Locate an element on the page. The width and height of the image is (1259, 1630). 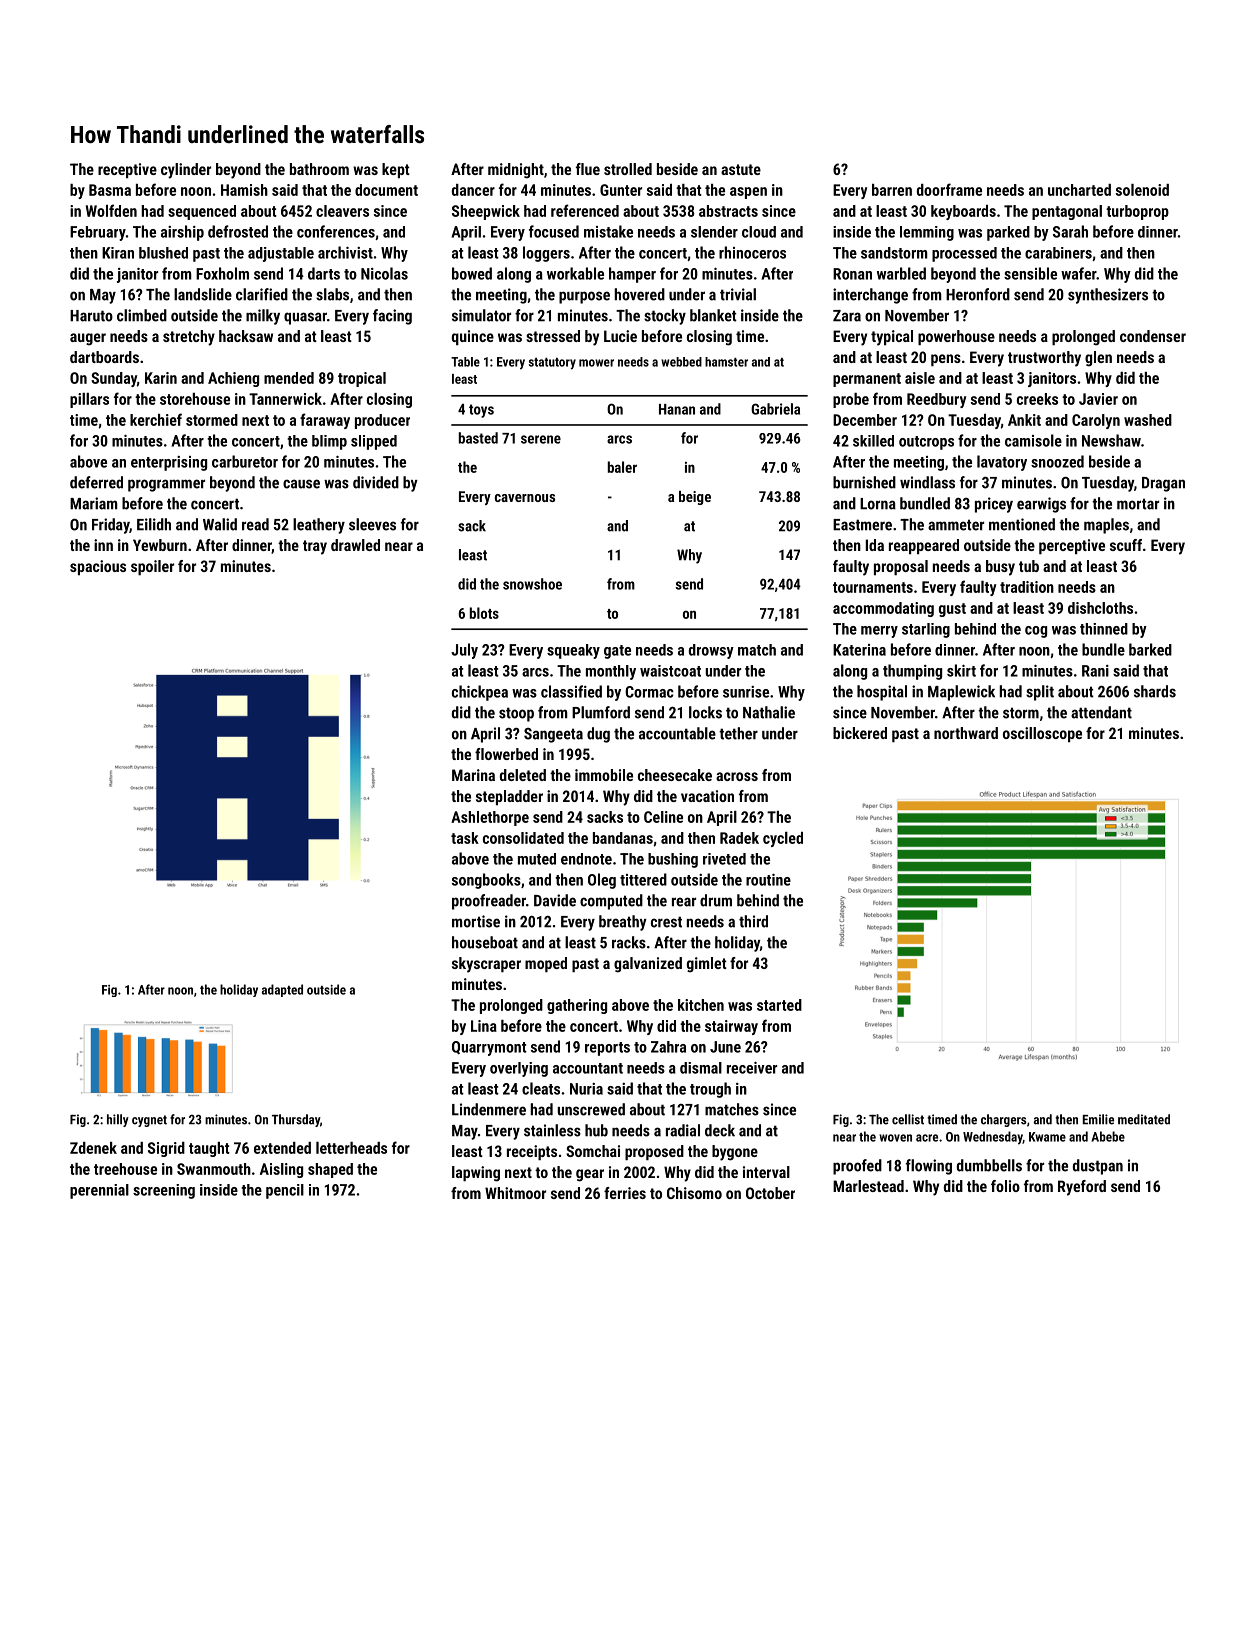
dug is located at coordinates (598, 735).
